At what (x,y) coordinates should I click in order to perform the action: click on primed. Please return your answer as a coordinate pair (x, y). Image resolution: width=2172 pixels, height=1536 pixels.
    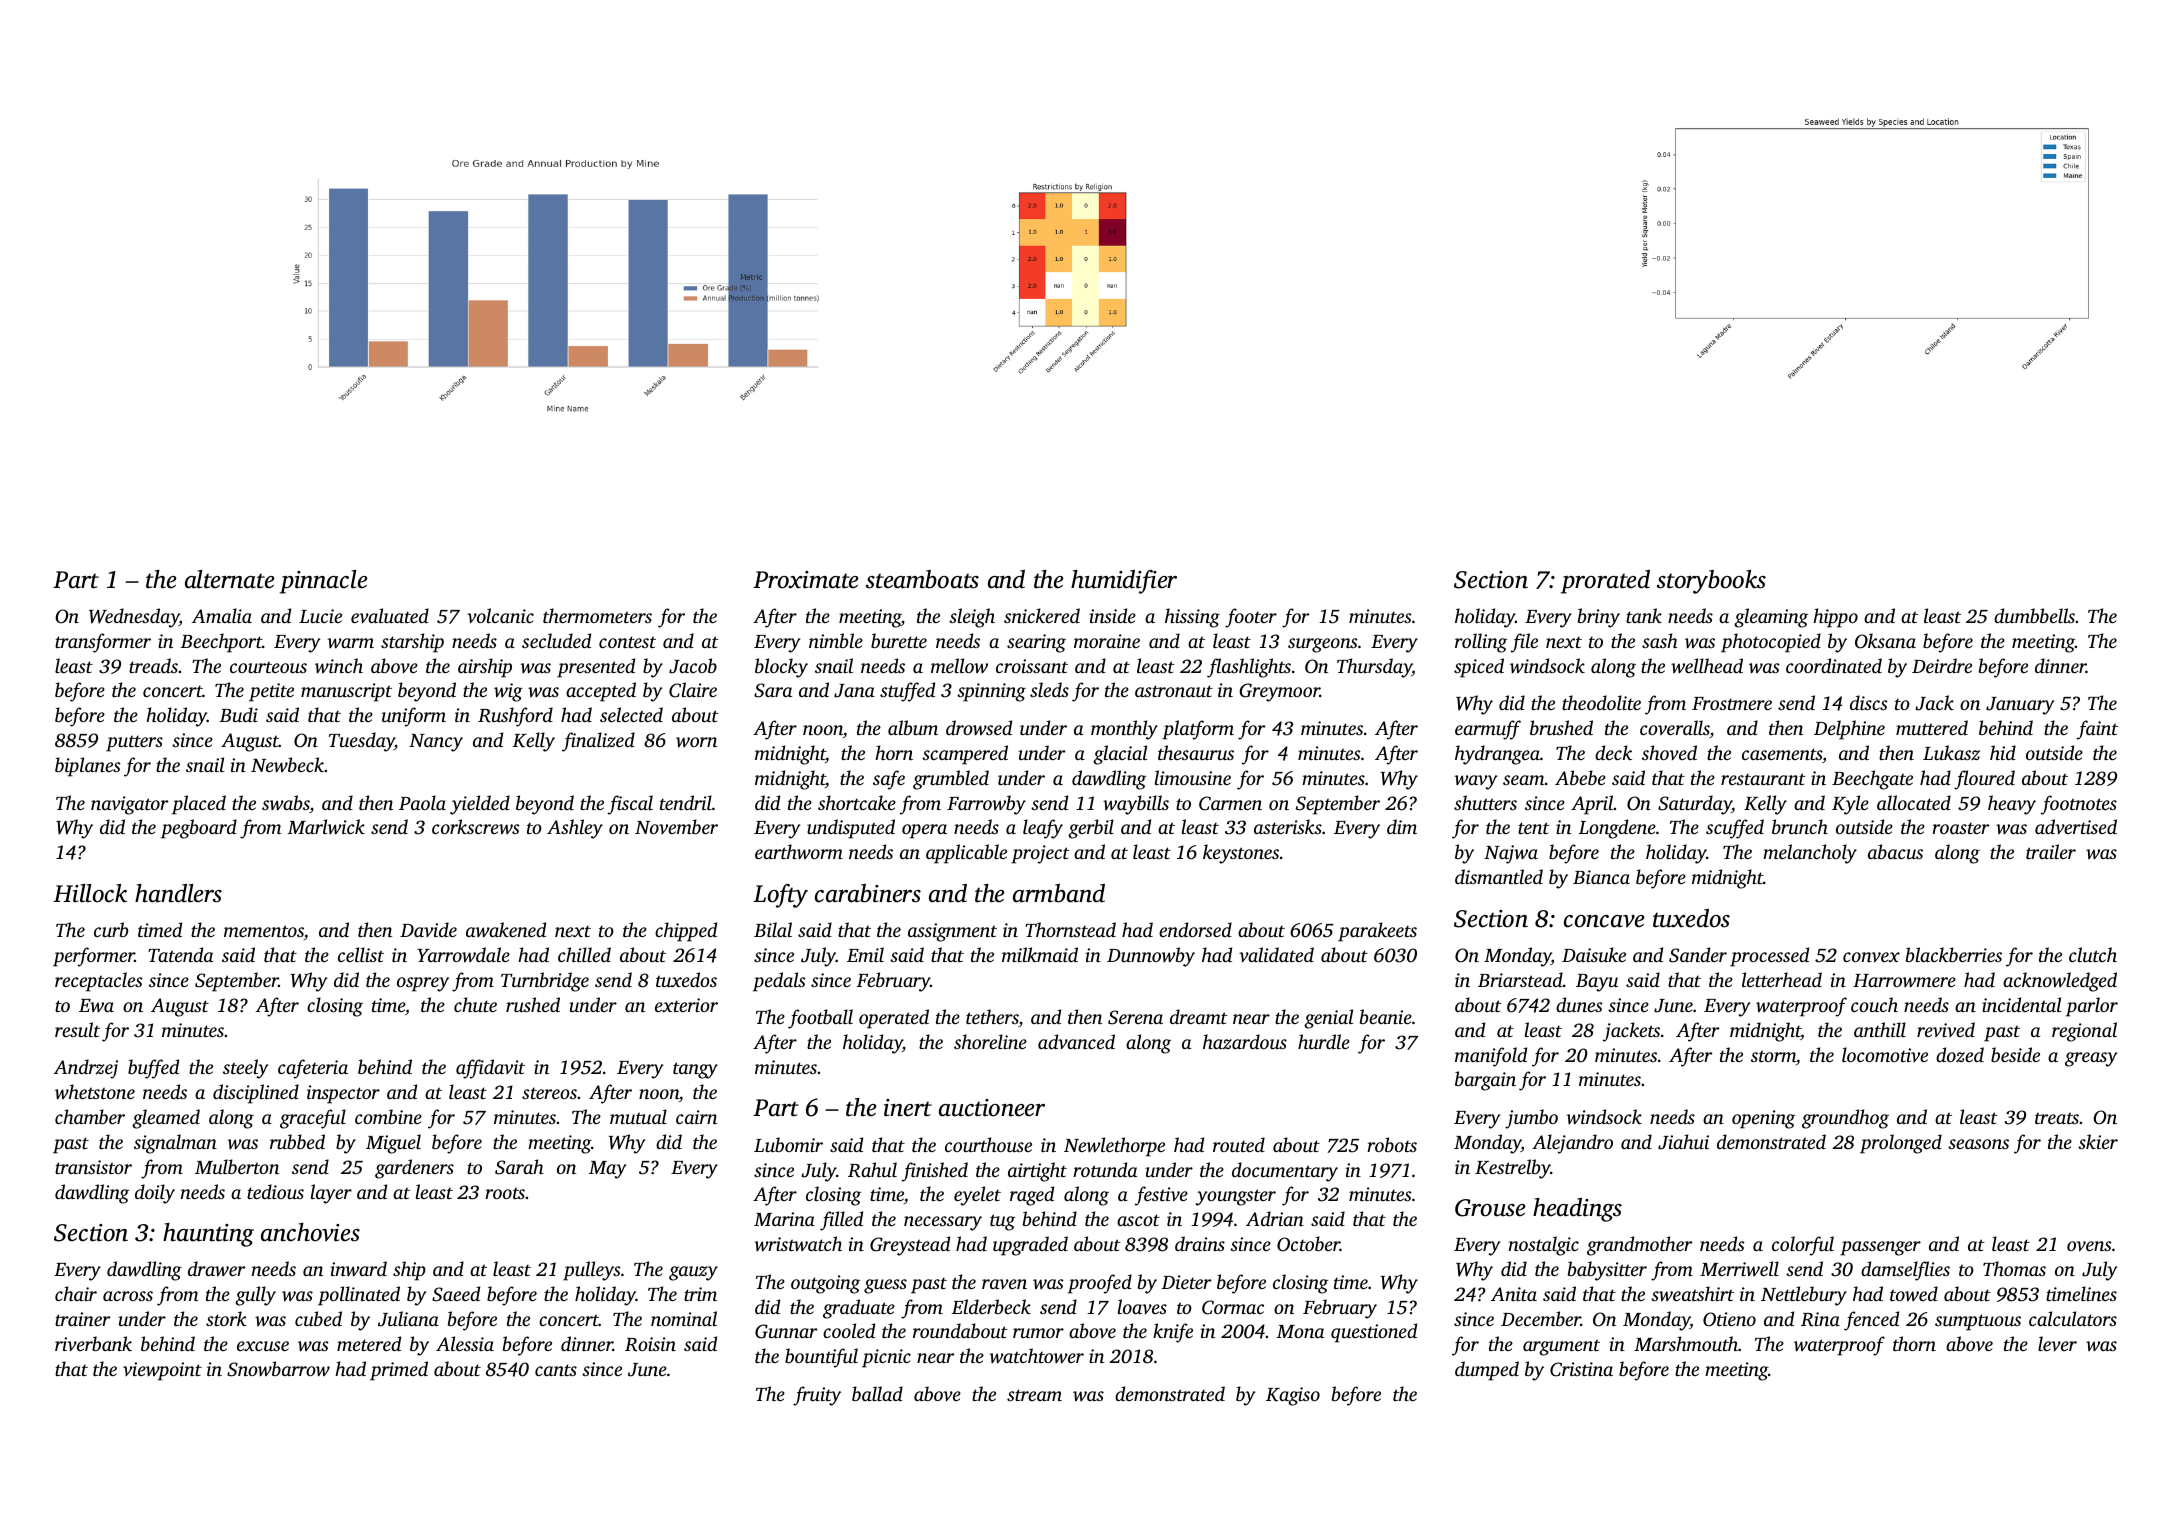
    Looking at the image, I should click on (399, 1371).
